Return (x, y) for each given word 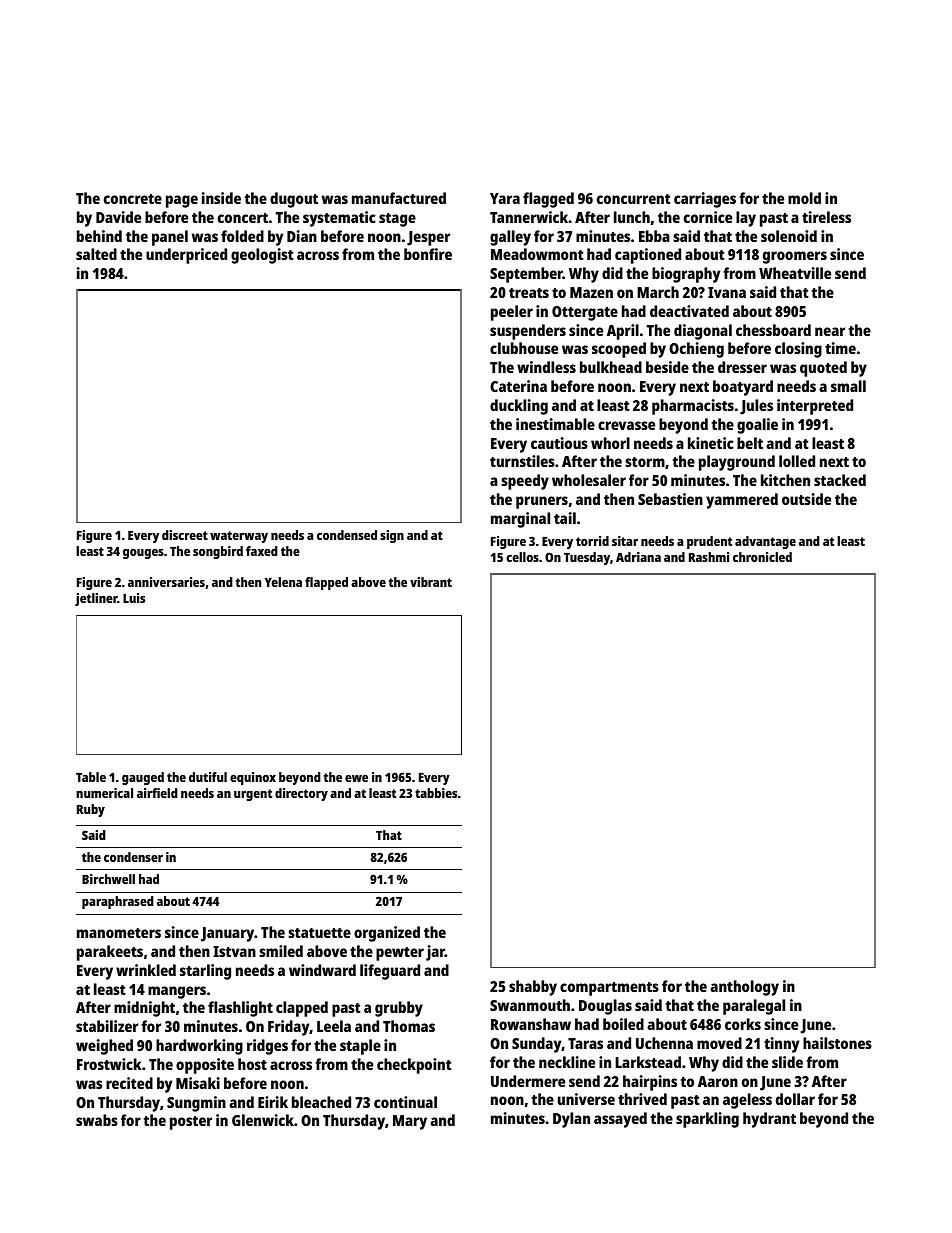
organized (387, 934)
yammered (742, 501)
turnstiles (522, 461)
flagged (548, 200)
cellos (522, 557)
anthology (744, 988)
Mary (410, 1122)
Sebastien (670, 499)
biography (686, 275)
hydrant (769, 1120)
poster (191, 1123)
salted (96, 254)
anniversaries (166, 582)
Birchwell (108, 879)
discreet (185, 535)
